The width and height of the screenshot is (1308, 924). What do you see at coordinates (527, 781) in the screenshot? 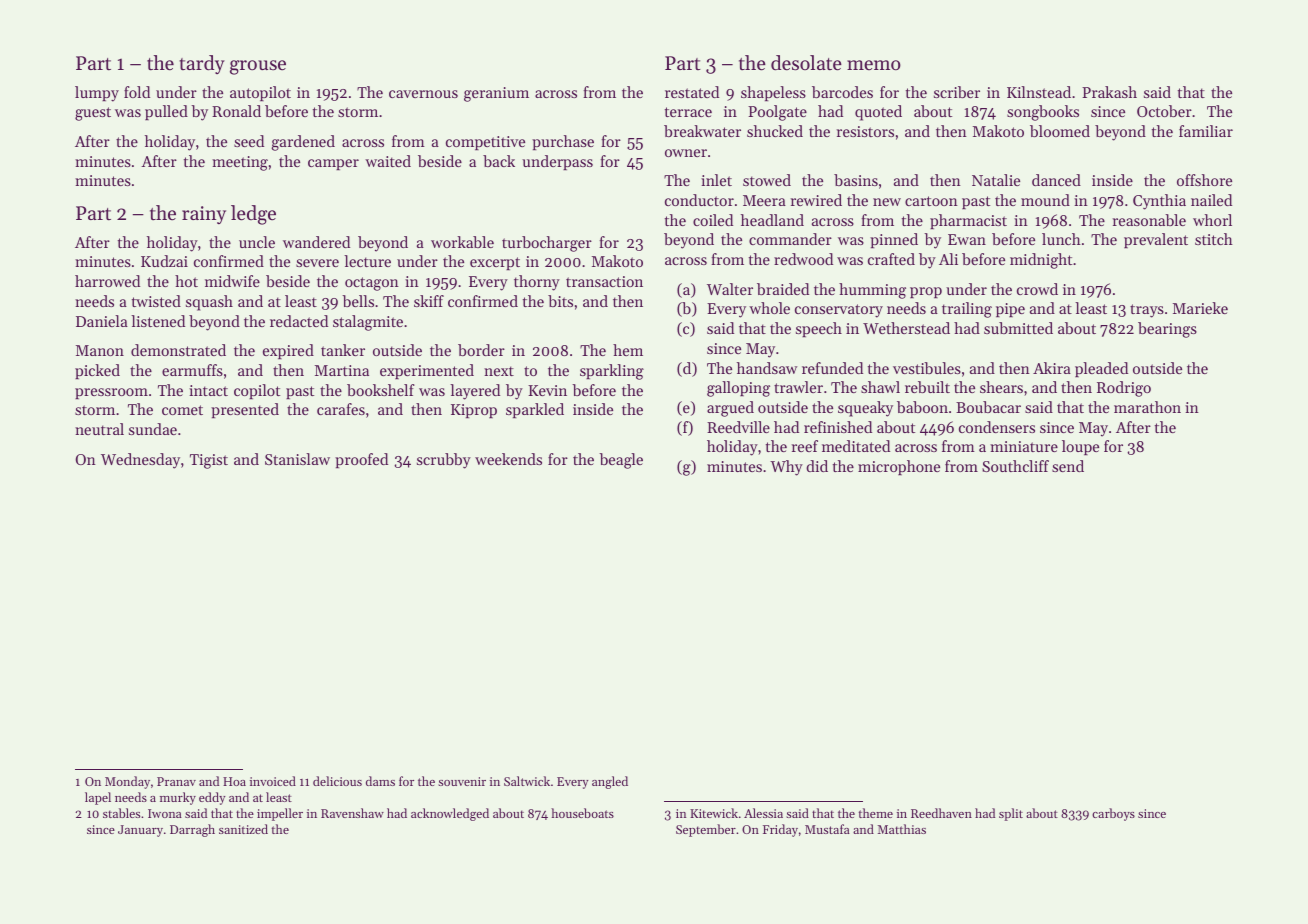
I see `Saltwick` at bounding box center [527, 781].
